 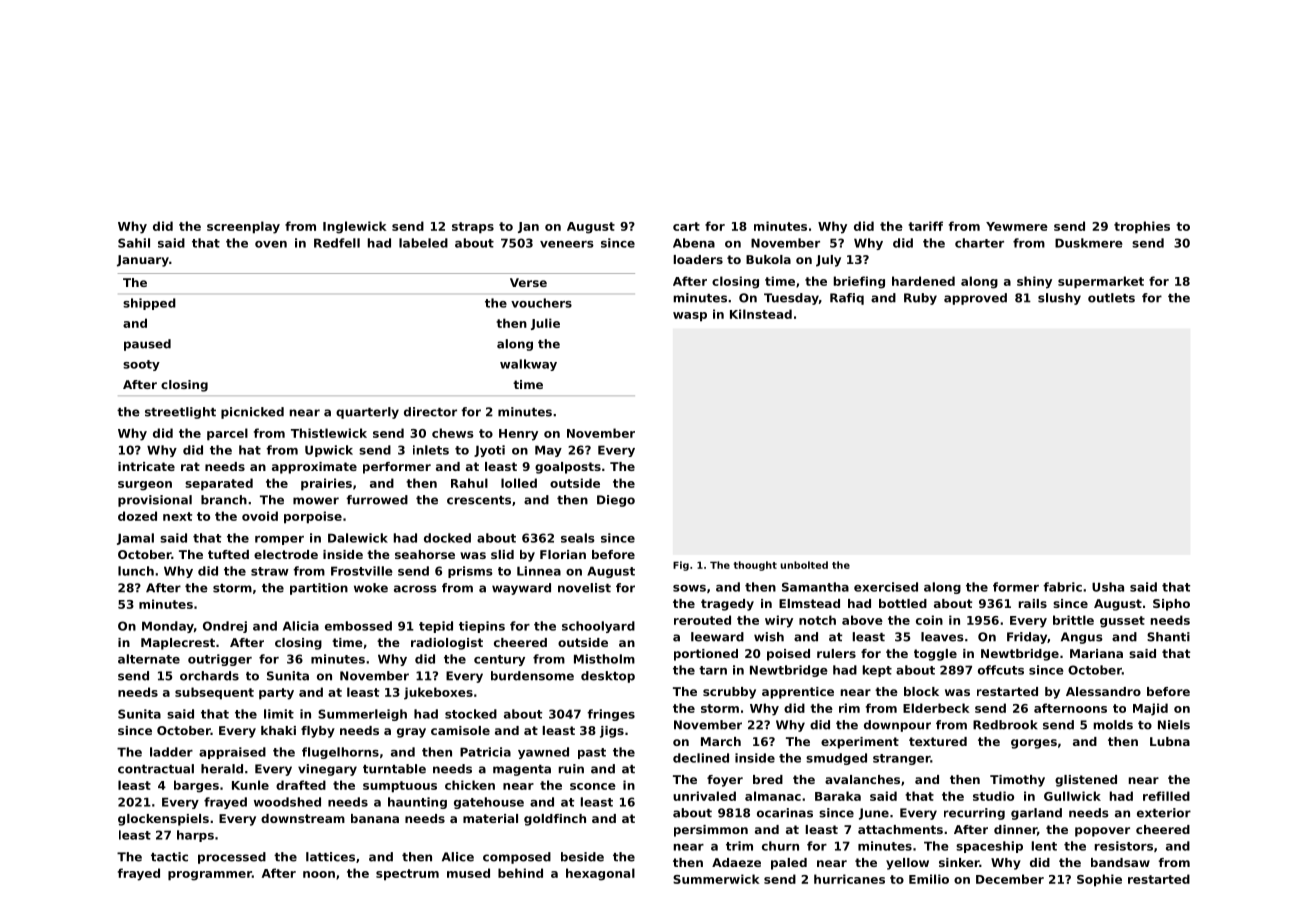 What do you see at coordinates (600, 874) in the screenshot?
I see `hexagonal` at bounding box center [600, 874].
